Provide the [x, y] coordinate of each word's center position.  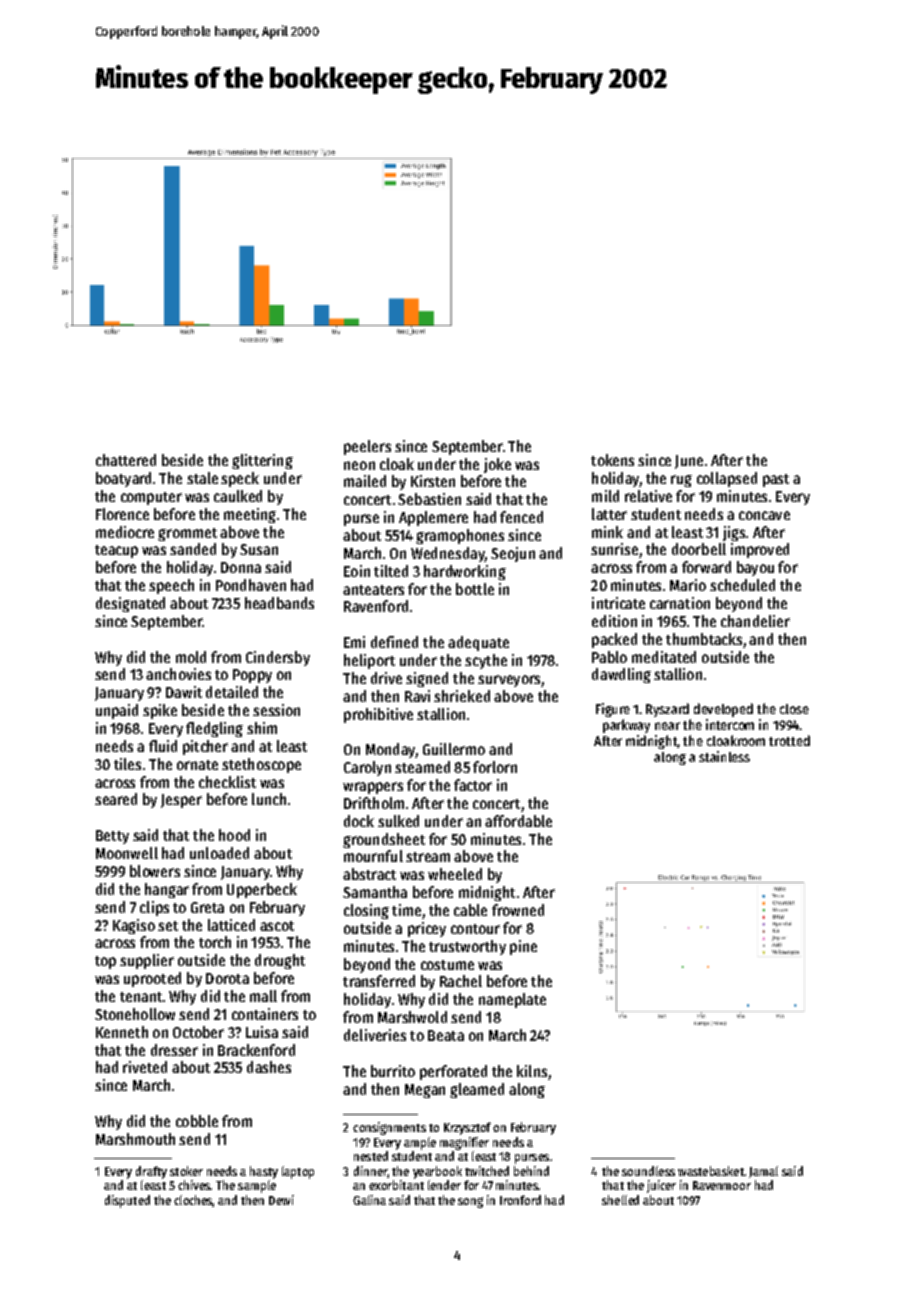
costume [447, 965]
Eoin [357, 571]
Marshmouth [135, 1139]
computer [151, 498]
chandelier [755, 621]
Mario [688, 585]
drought [280, 961]
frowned [518, 910]
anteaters [373, 590]
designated [130, 604]
